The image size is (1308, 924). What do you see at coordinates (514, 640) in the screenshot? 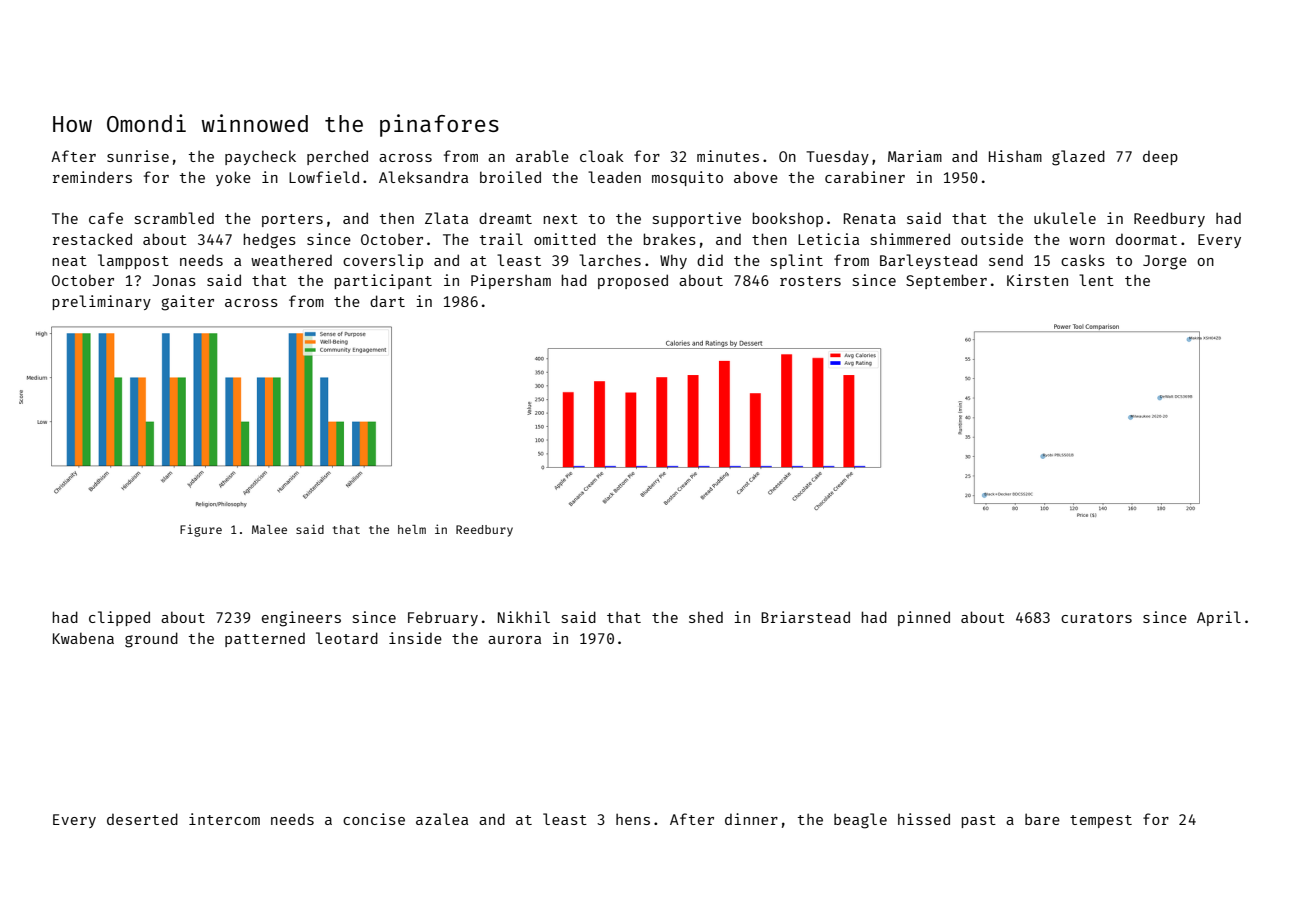
I see `aurora` at bounding box center [514, 640].
